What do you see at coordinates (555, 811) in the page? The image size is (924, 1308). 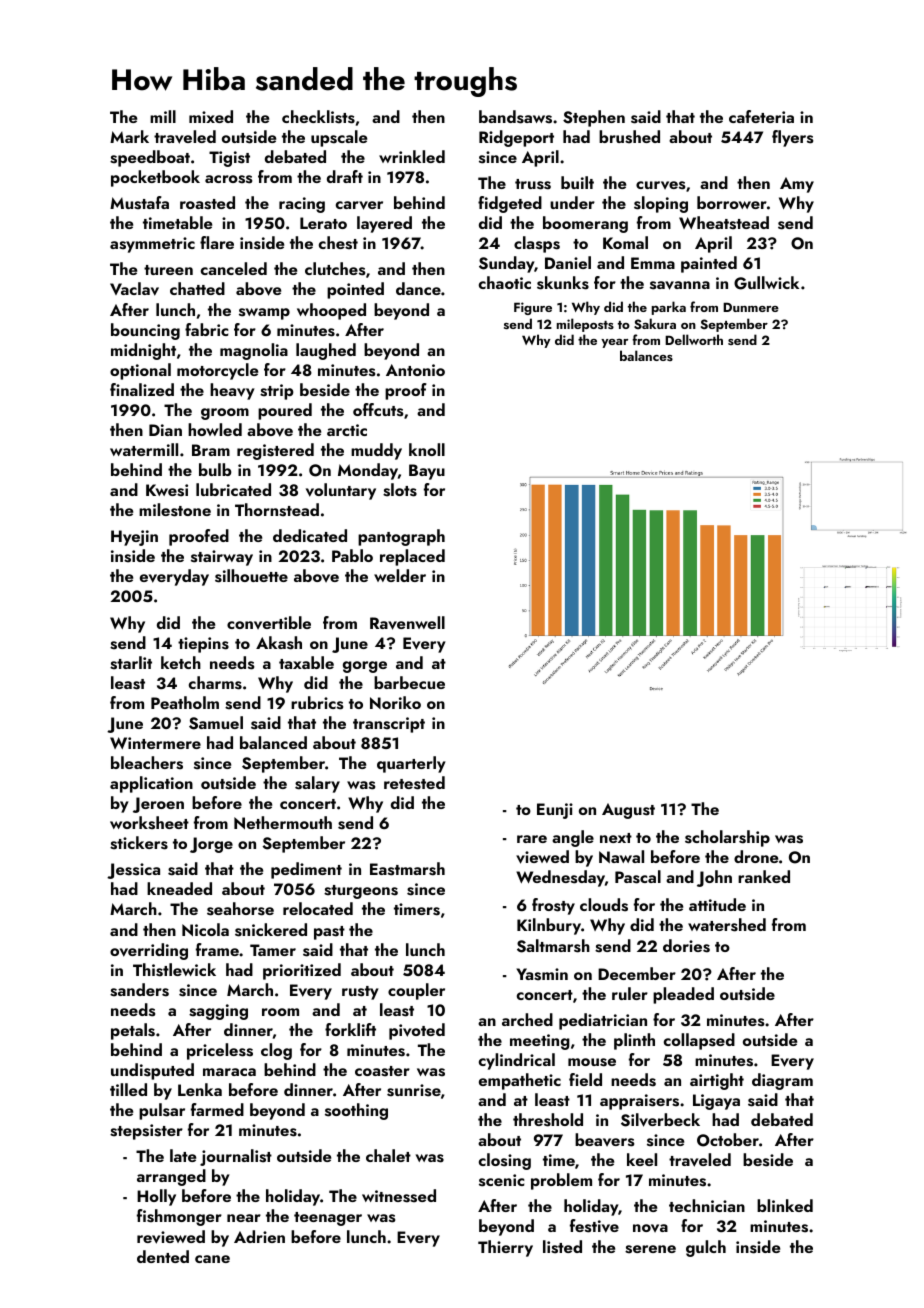 I see `Eunji` at bounding box center [555, 811].
